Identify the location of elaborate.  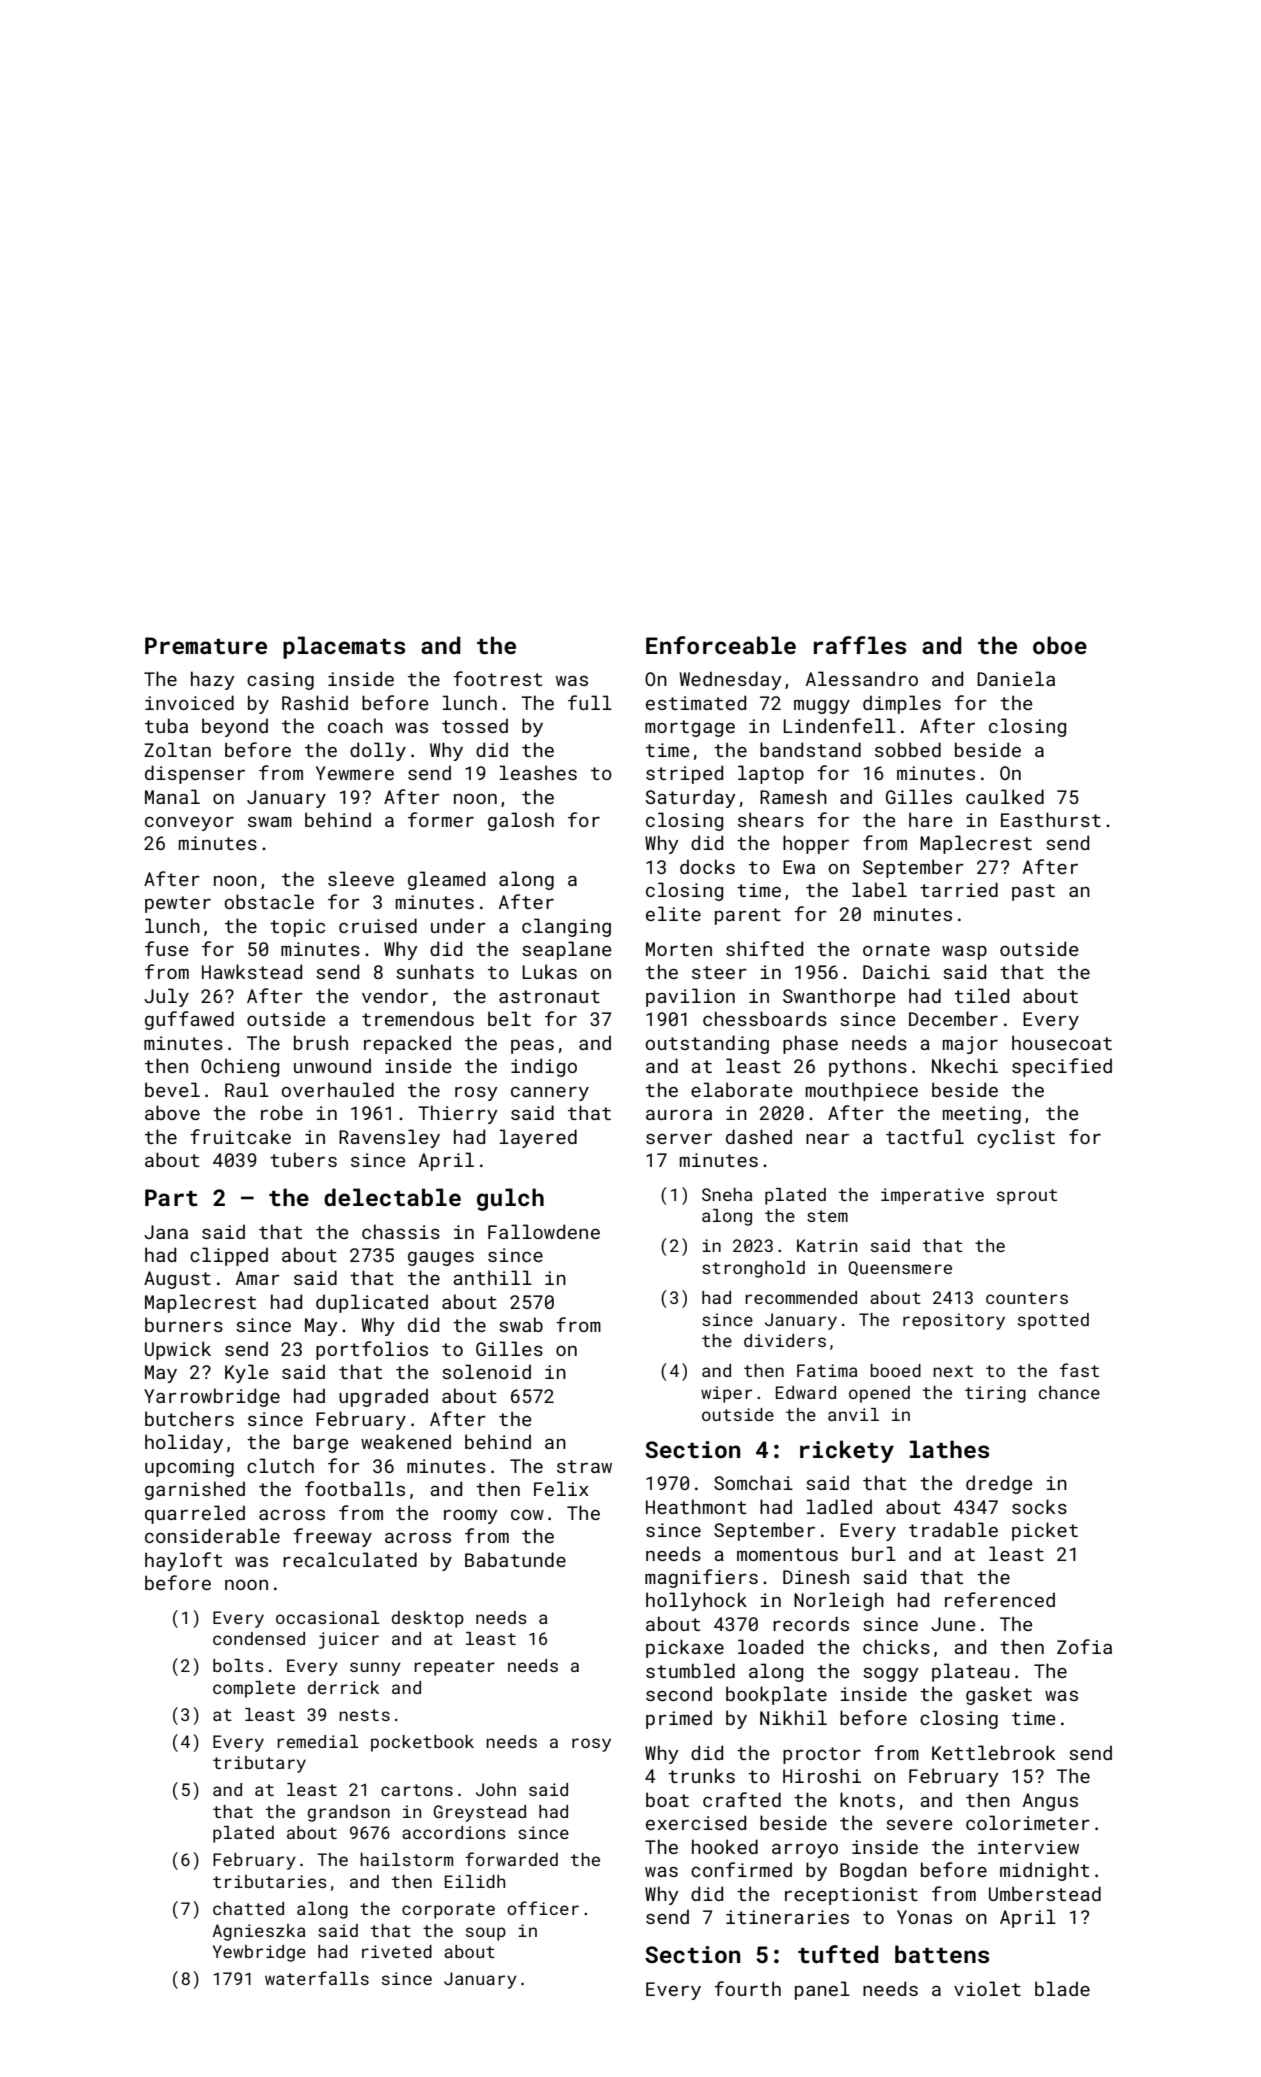
(741, 1089).
